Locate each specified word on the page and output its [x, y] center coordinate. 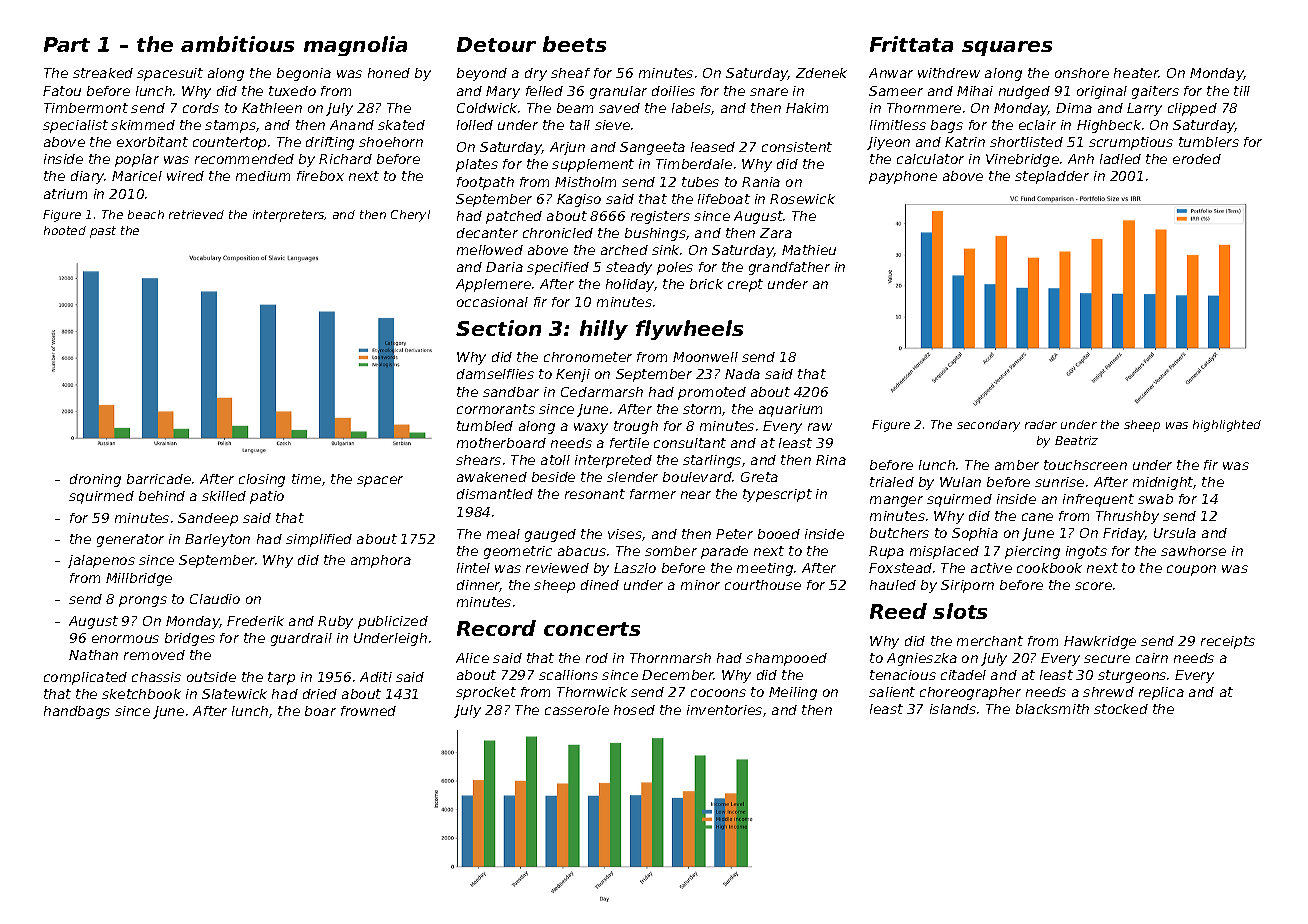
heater [1136, 73]
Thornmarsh [670, 658]
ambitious [237, 44]
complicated [85, 678]
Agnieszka [922, 659]
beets [574, 44]
